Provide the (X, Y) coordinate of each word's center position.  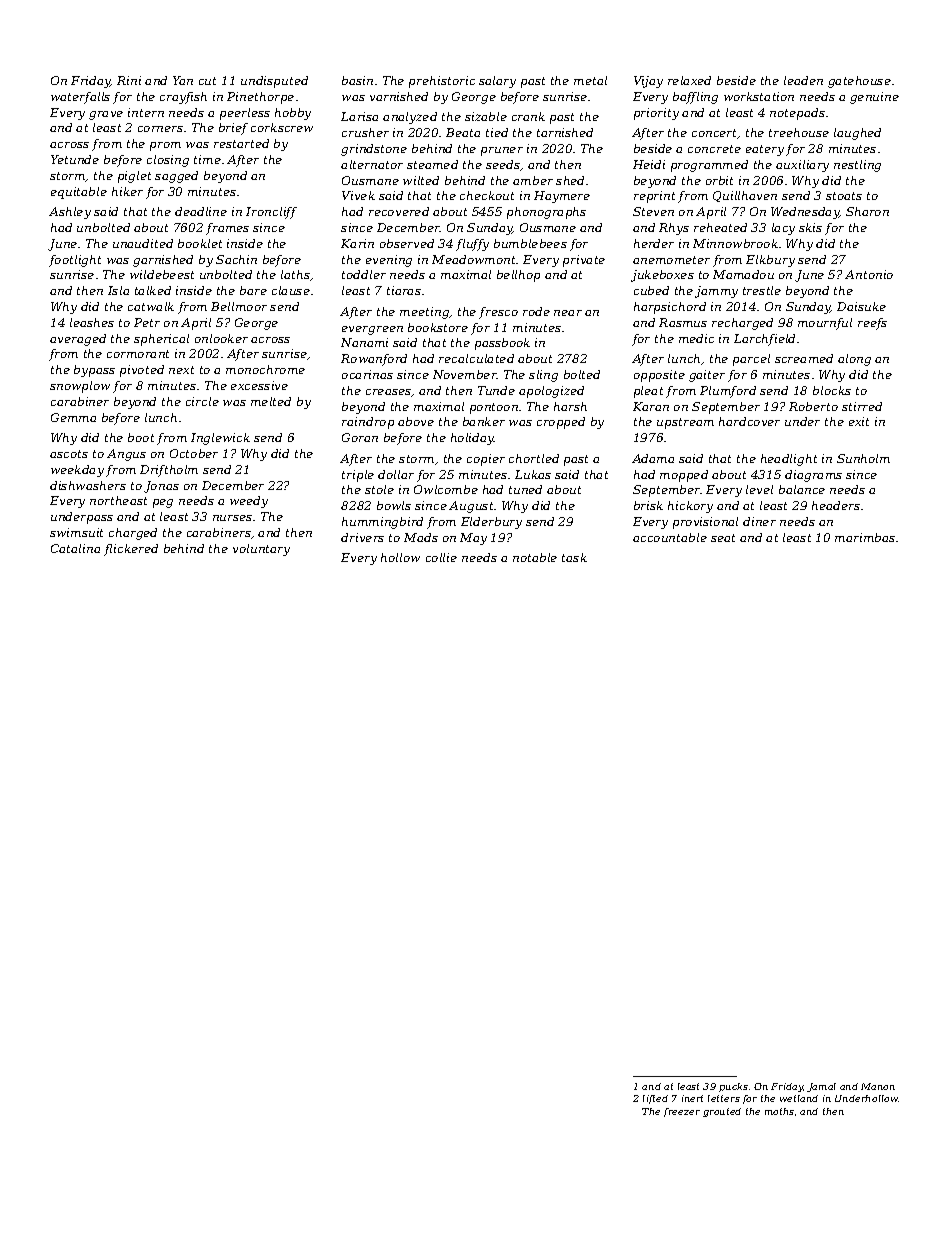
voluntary (261, 550)
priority (656, 114)
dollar (396, 474)
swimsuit (76, 532)
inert (692, 1098)
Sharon (867, 211)
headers (836, 505)
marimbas (865, 537)
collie (441, 557)
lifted (655, 1099)
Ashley (70, 213)
